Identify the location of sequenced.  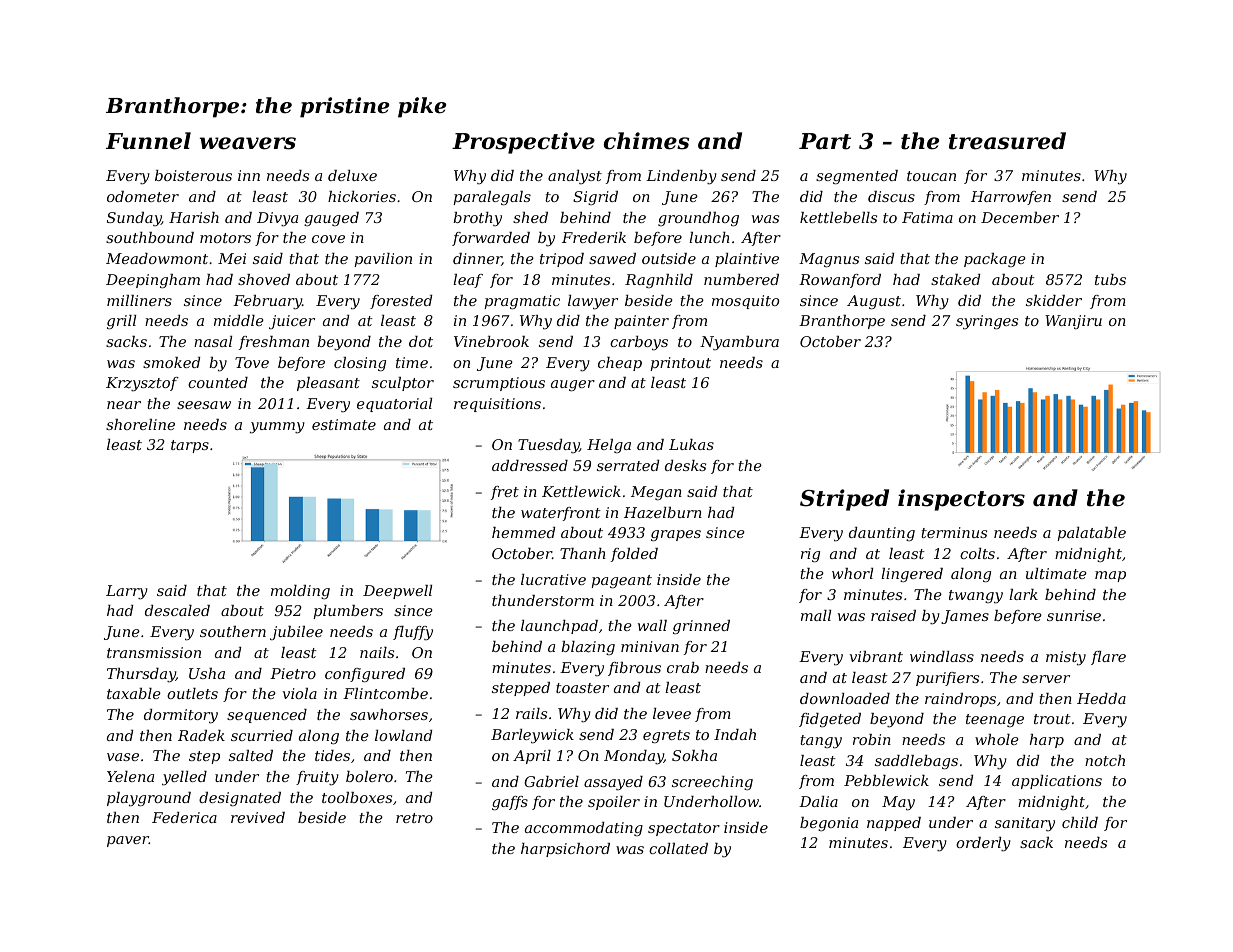
(267, 716).
